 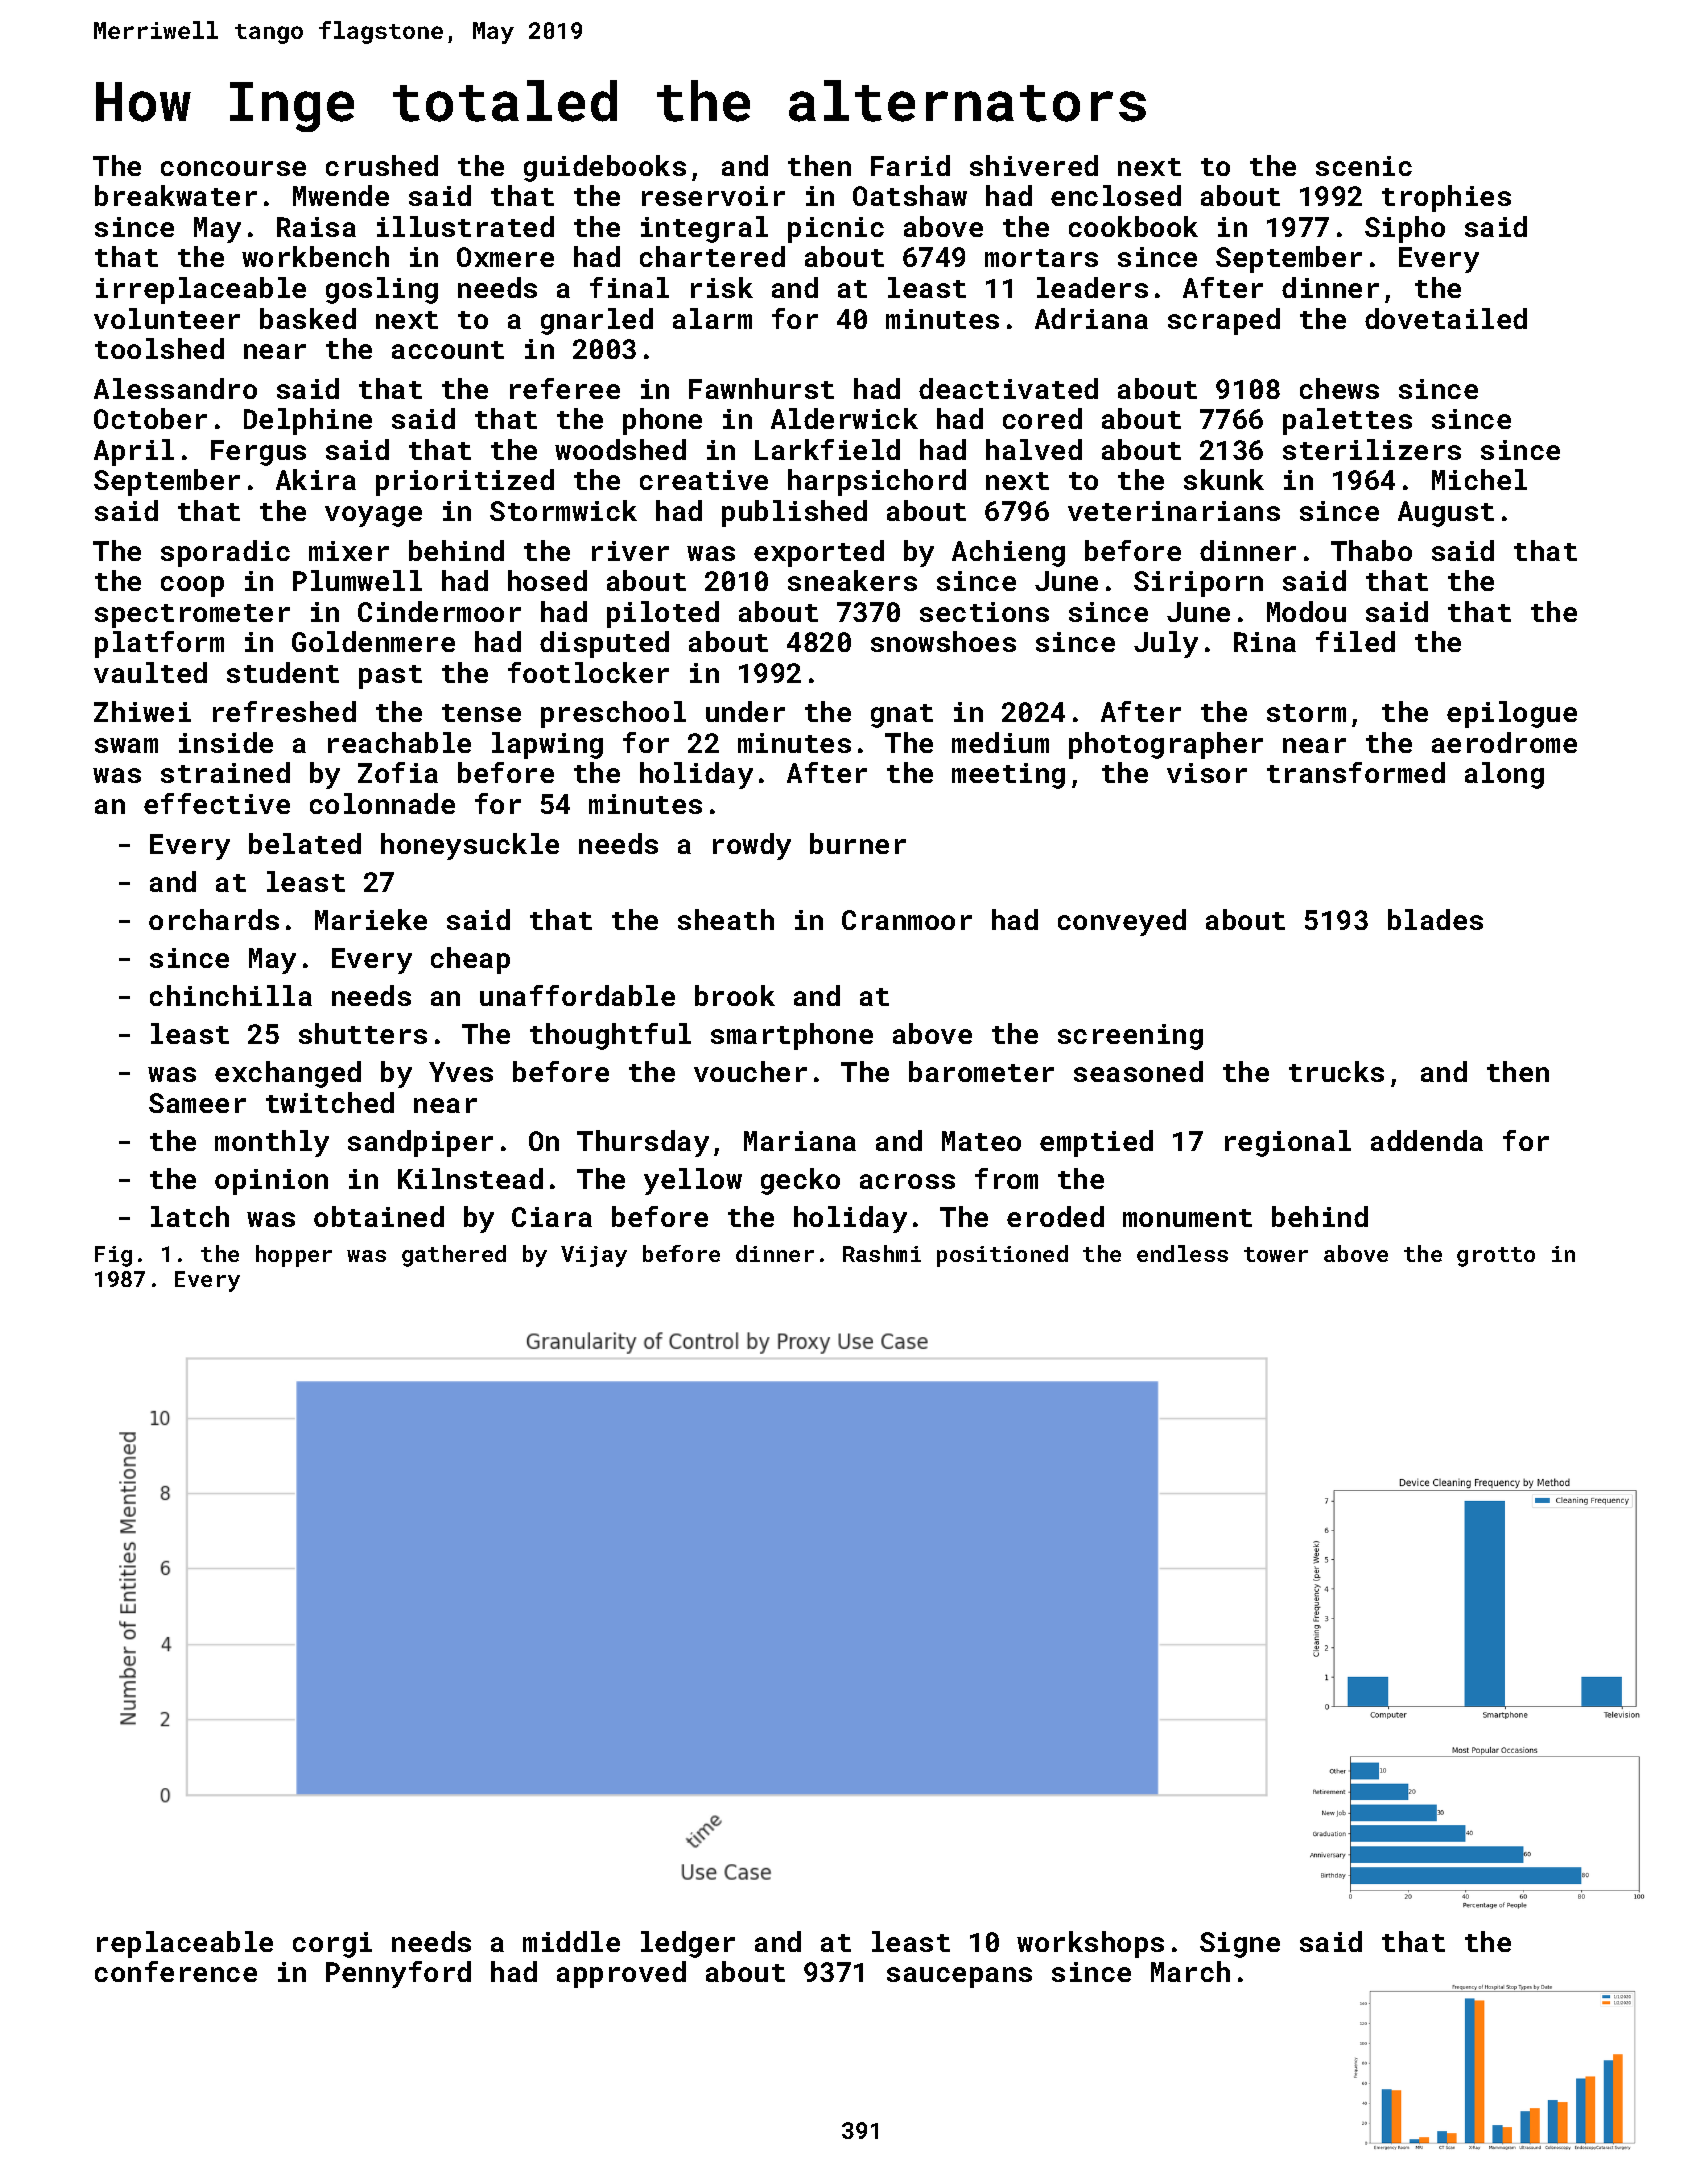 I want to click on Vijay, so click(x=594, y=1256).
